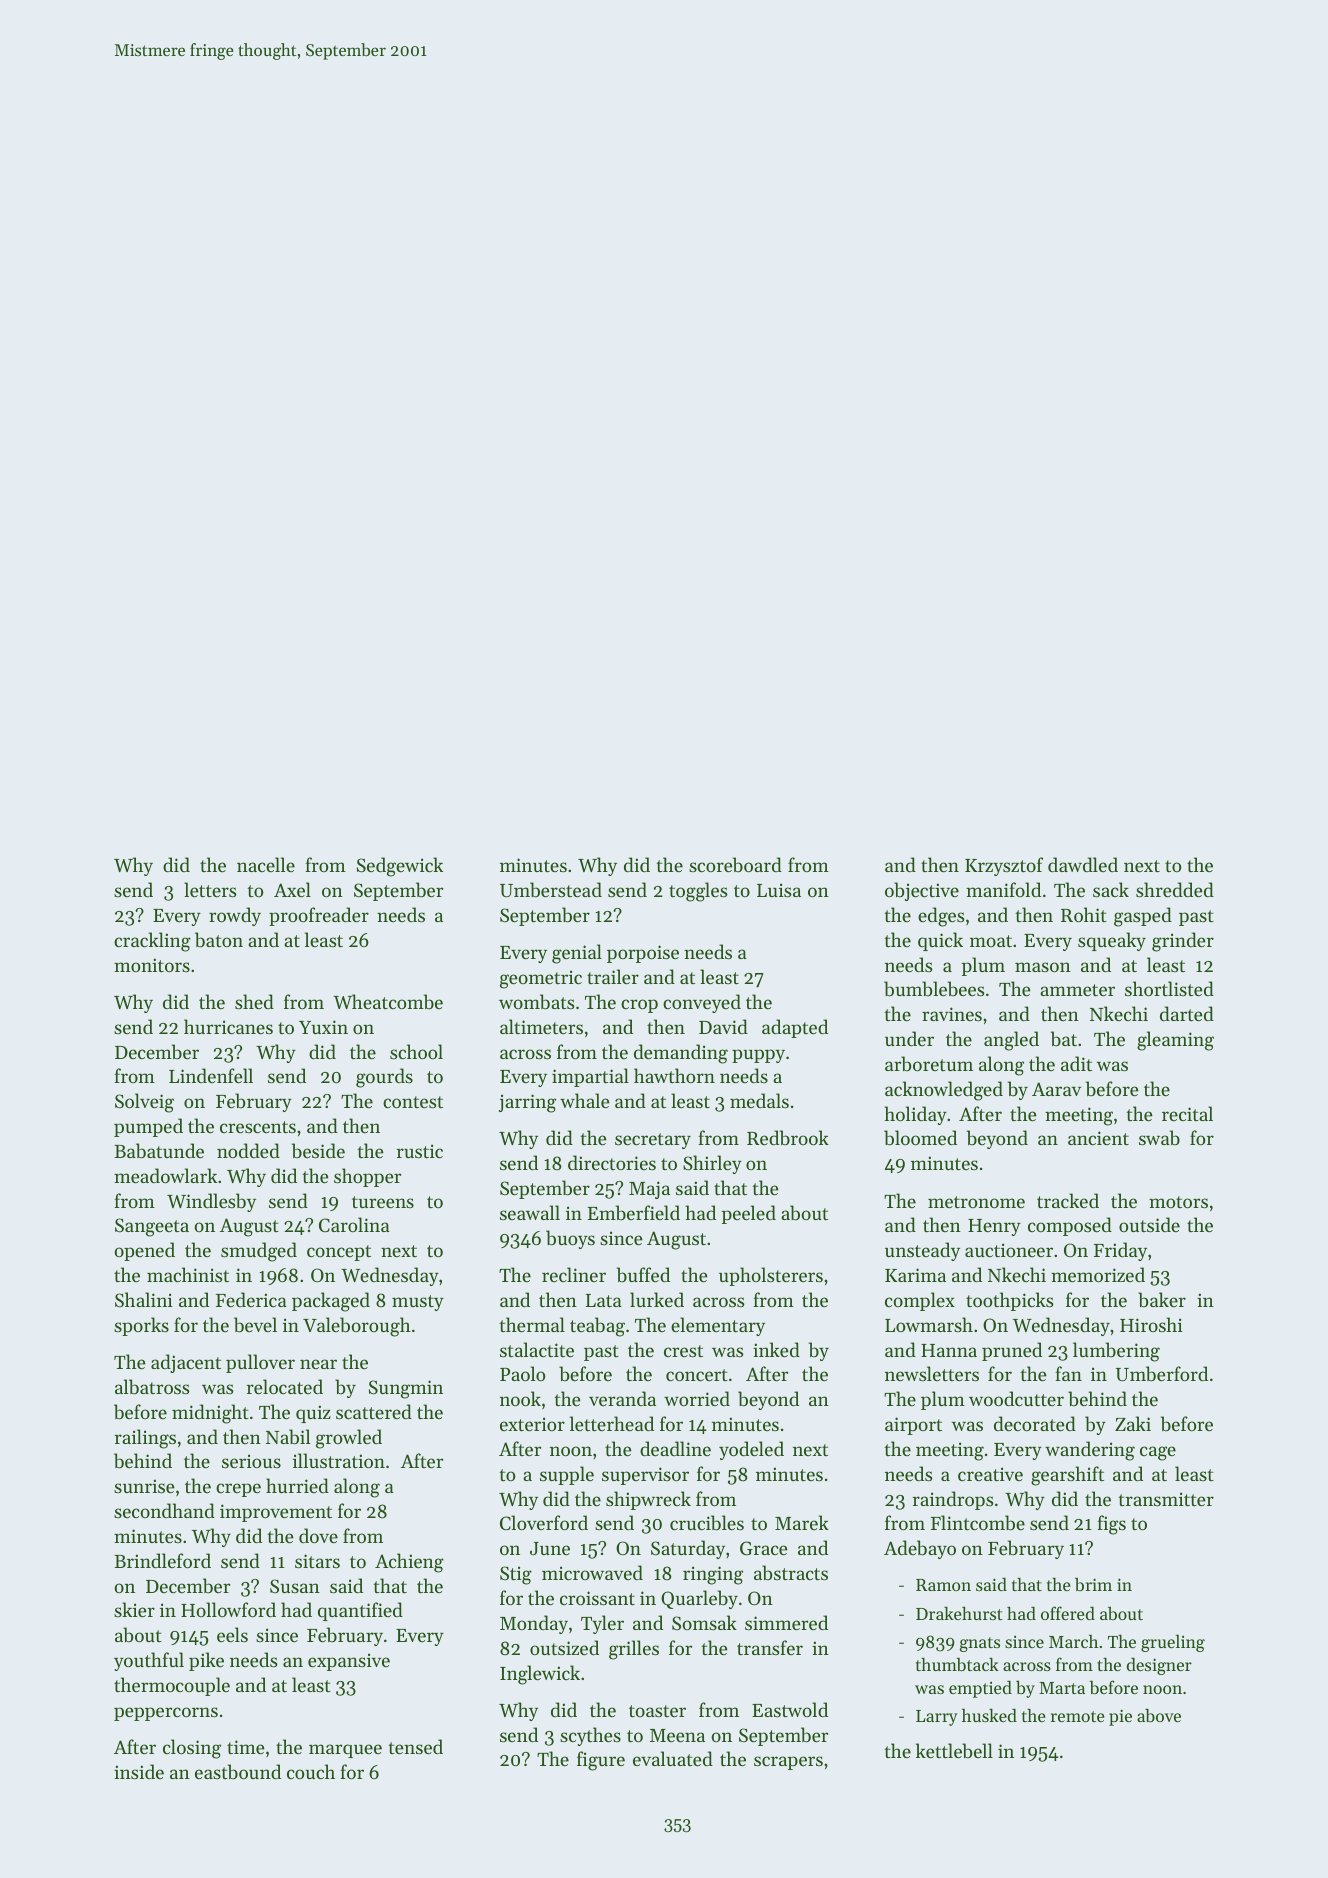 The width and height of the image is (1328, 1878). Describe the element at coordinates (1178, 1202) in the image. I see `motors` at that location.
